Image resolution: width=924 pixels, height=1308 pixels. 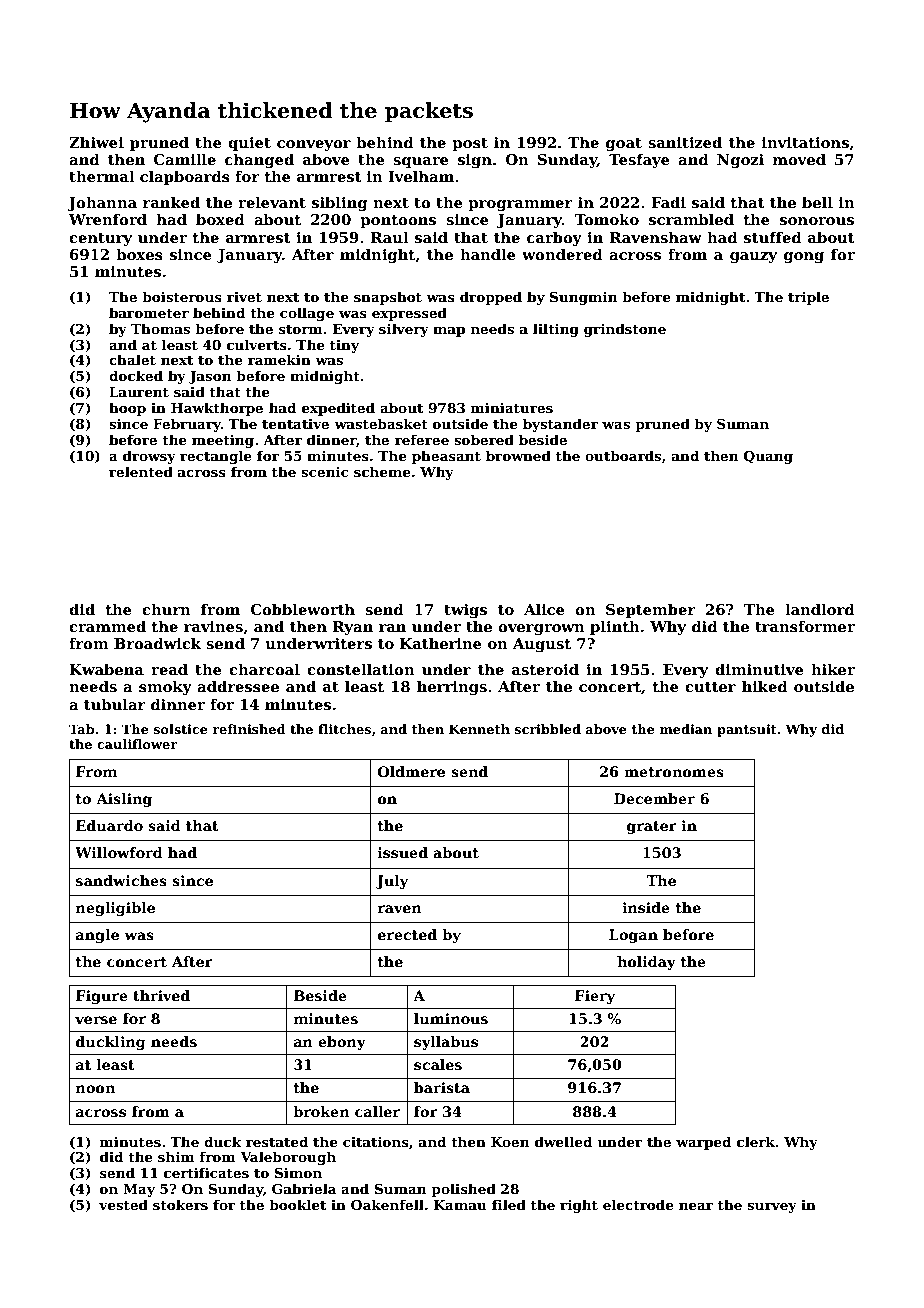 What do you see at coordinates (107, 626) in the page?
I see `crammed` at bounding box center [107, 626].
